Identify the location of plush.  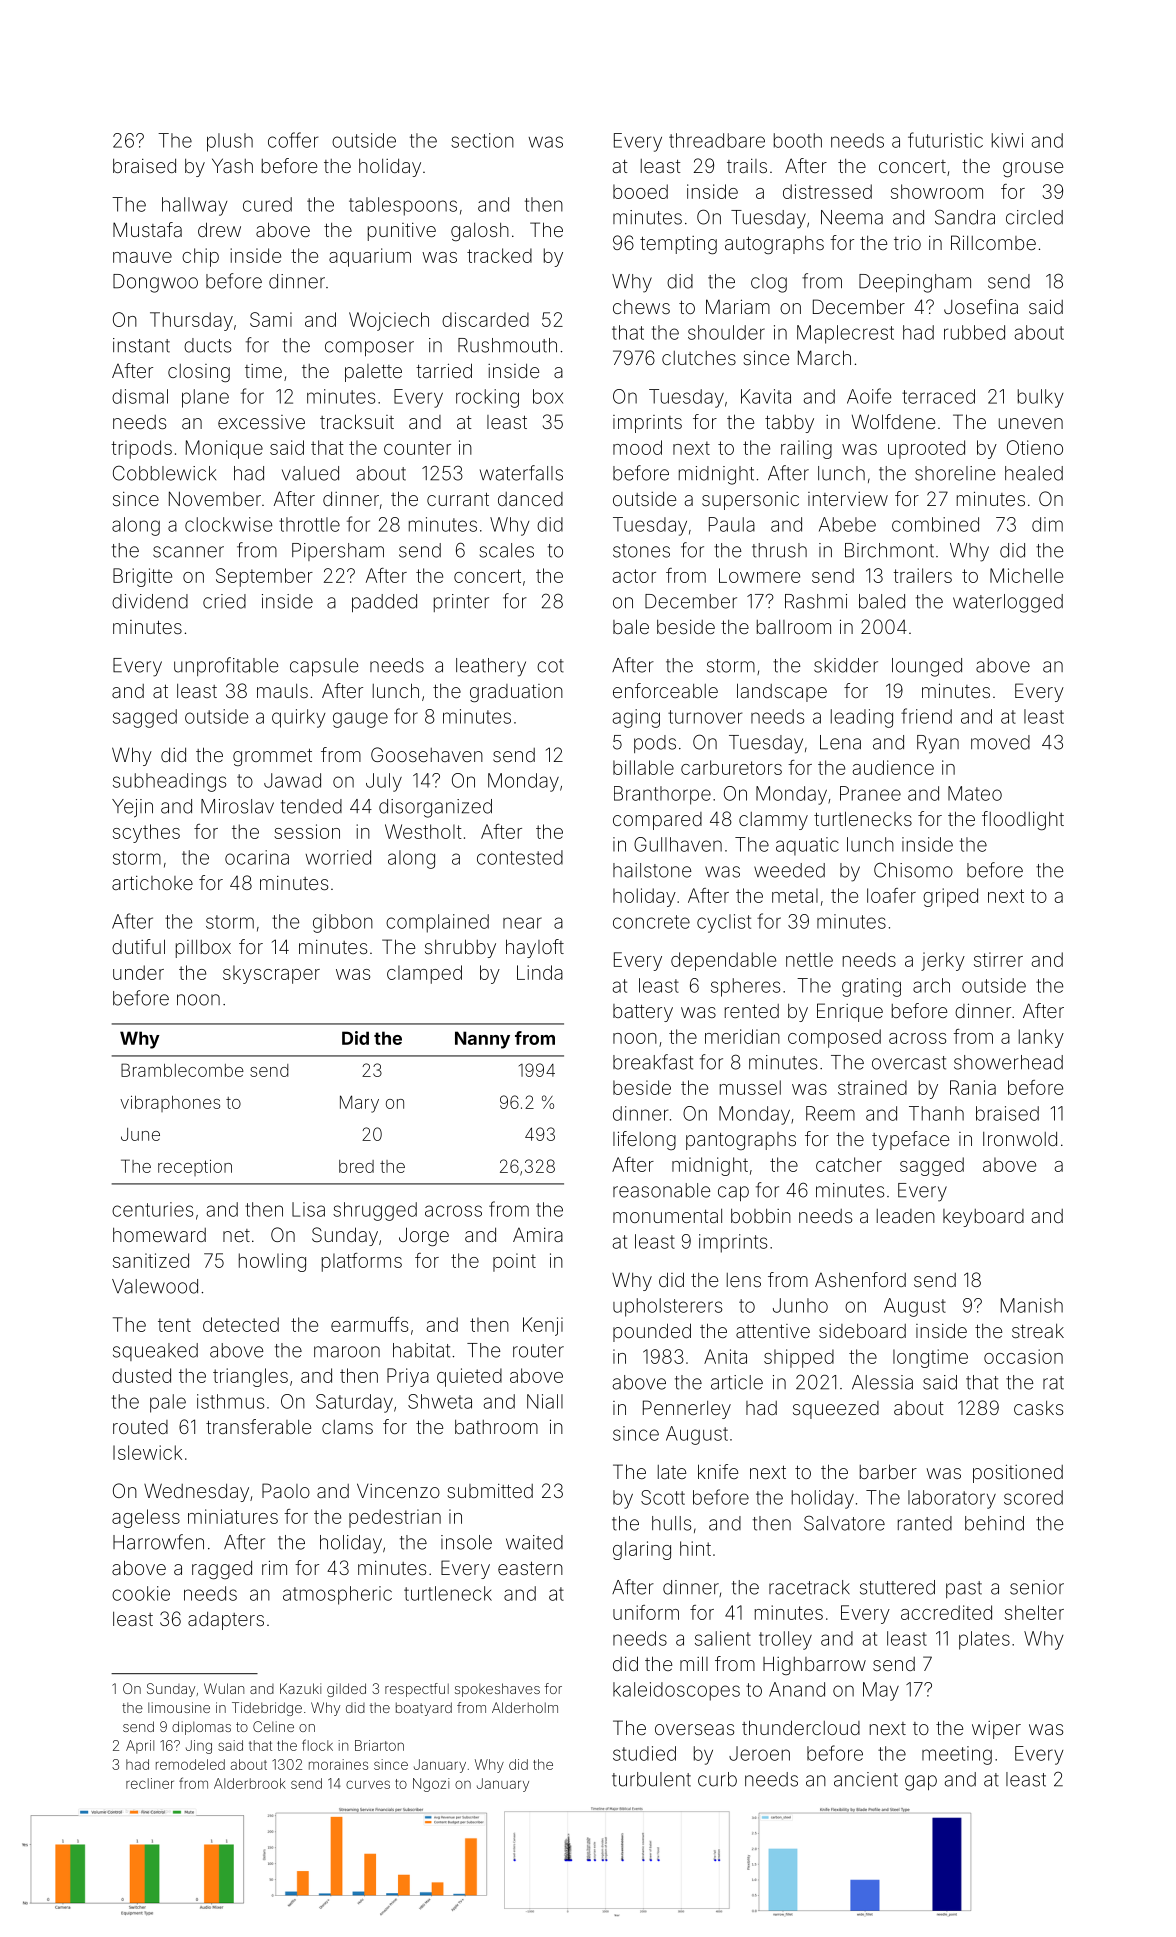
(230, 142).
